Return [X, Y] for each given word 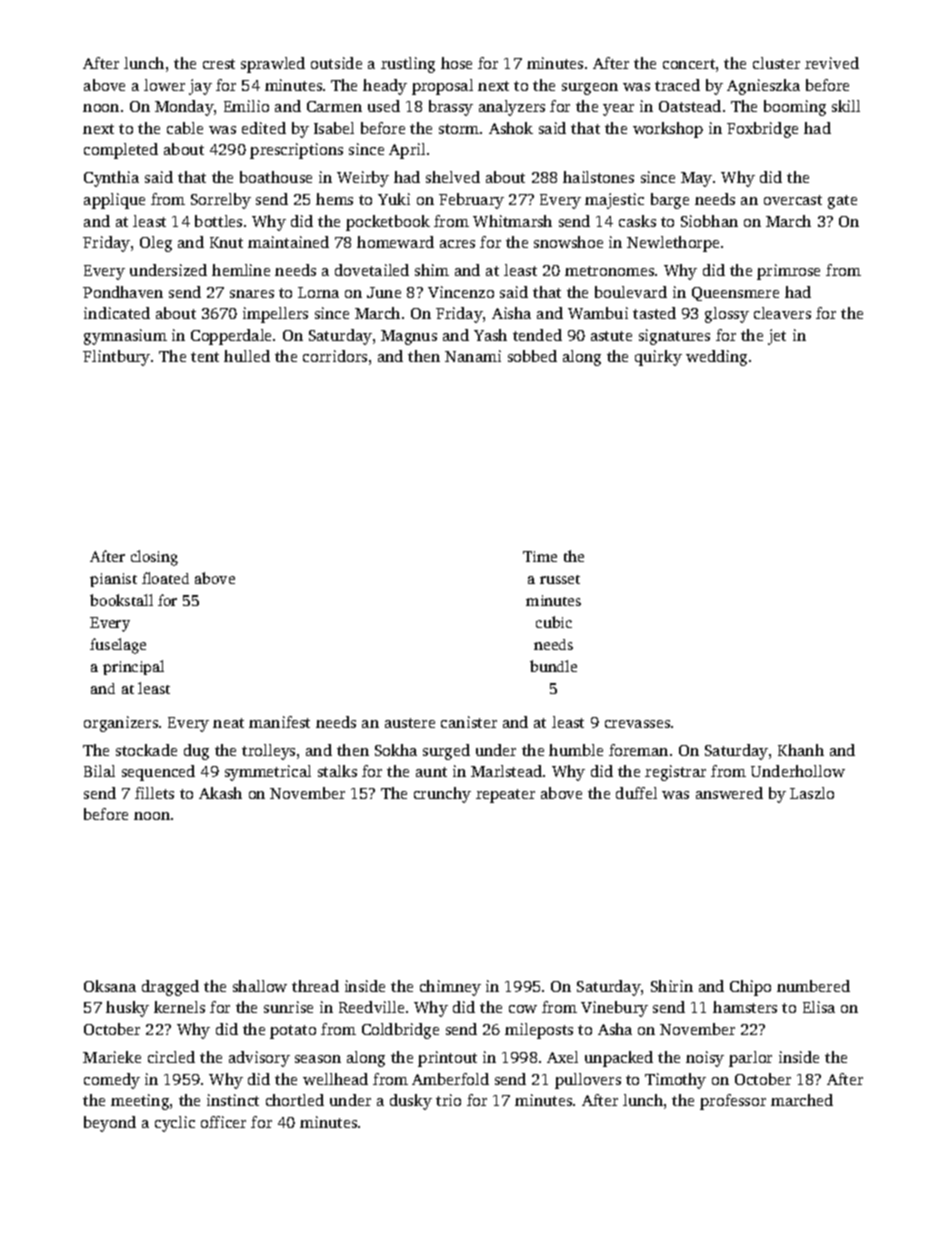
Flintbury [116, 358]
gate [842, 202]
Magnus [409, 337]
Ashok [511, 128]
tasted [654, 313]
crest [219, 64]
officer [223, 1122]
